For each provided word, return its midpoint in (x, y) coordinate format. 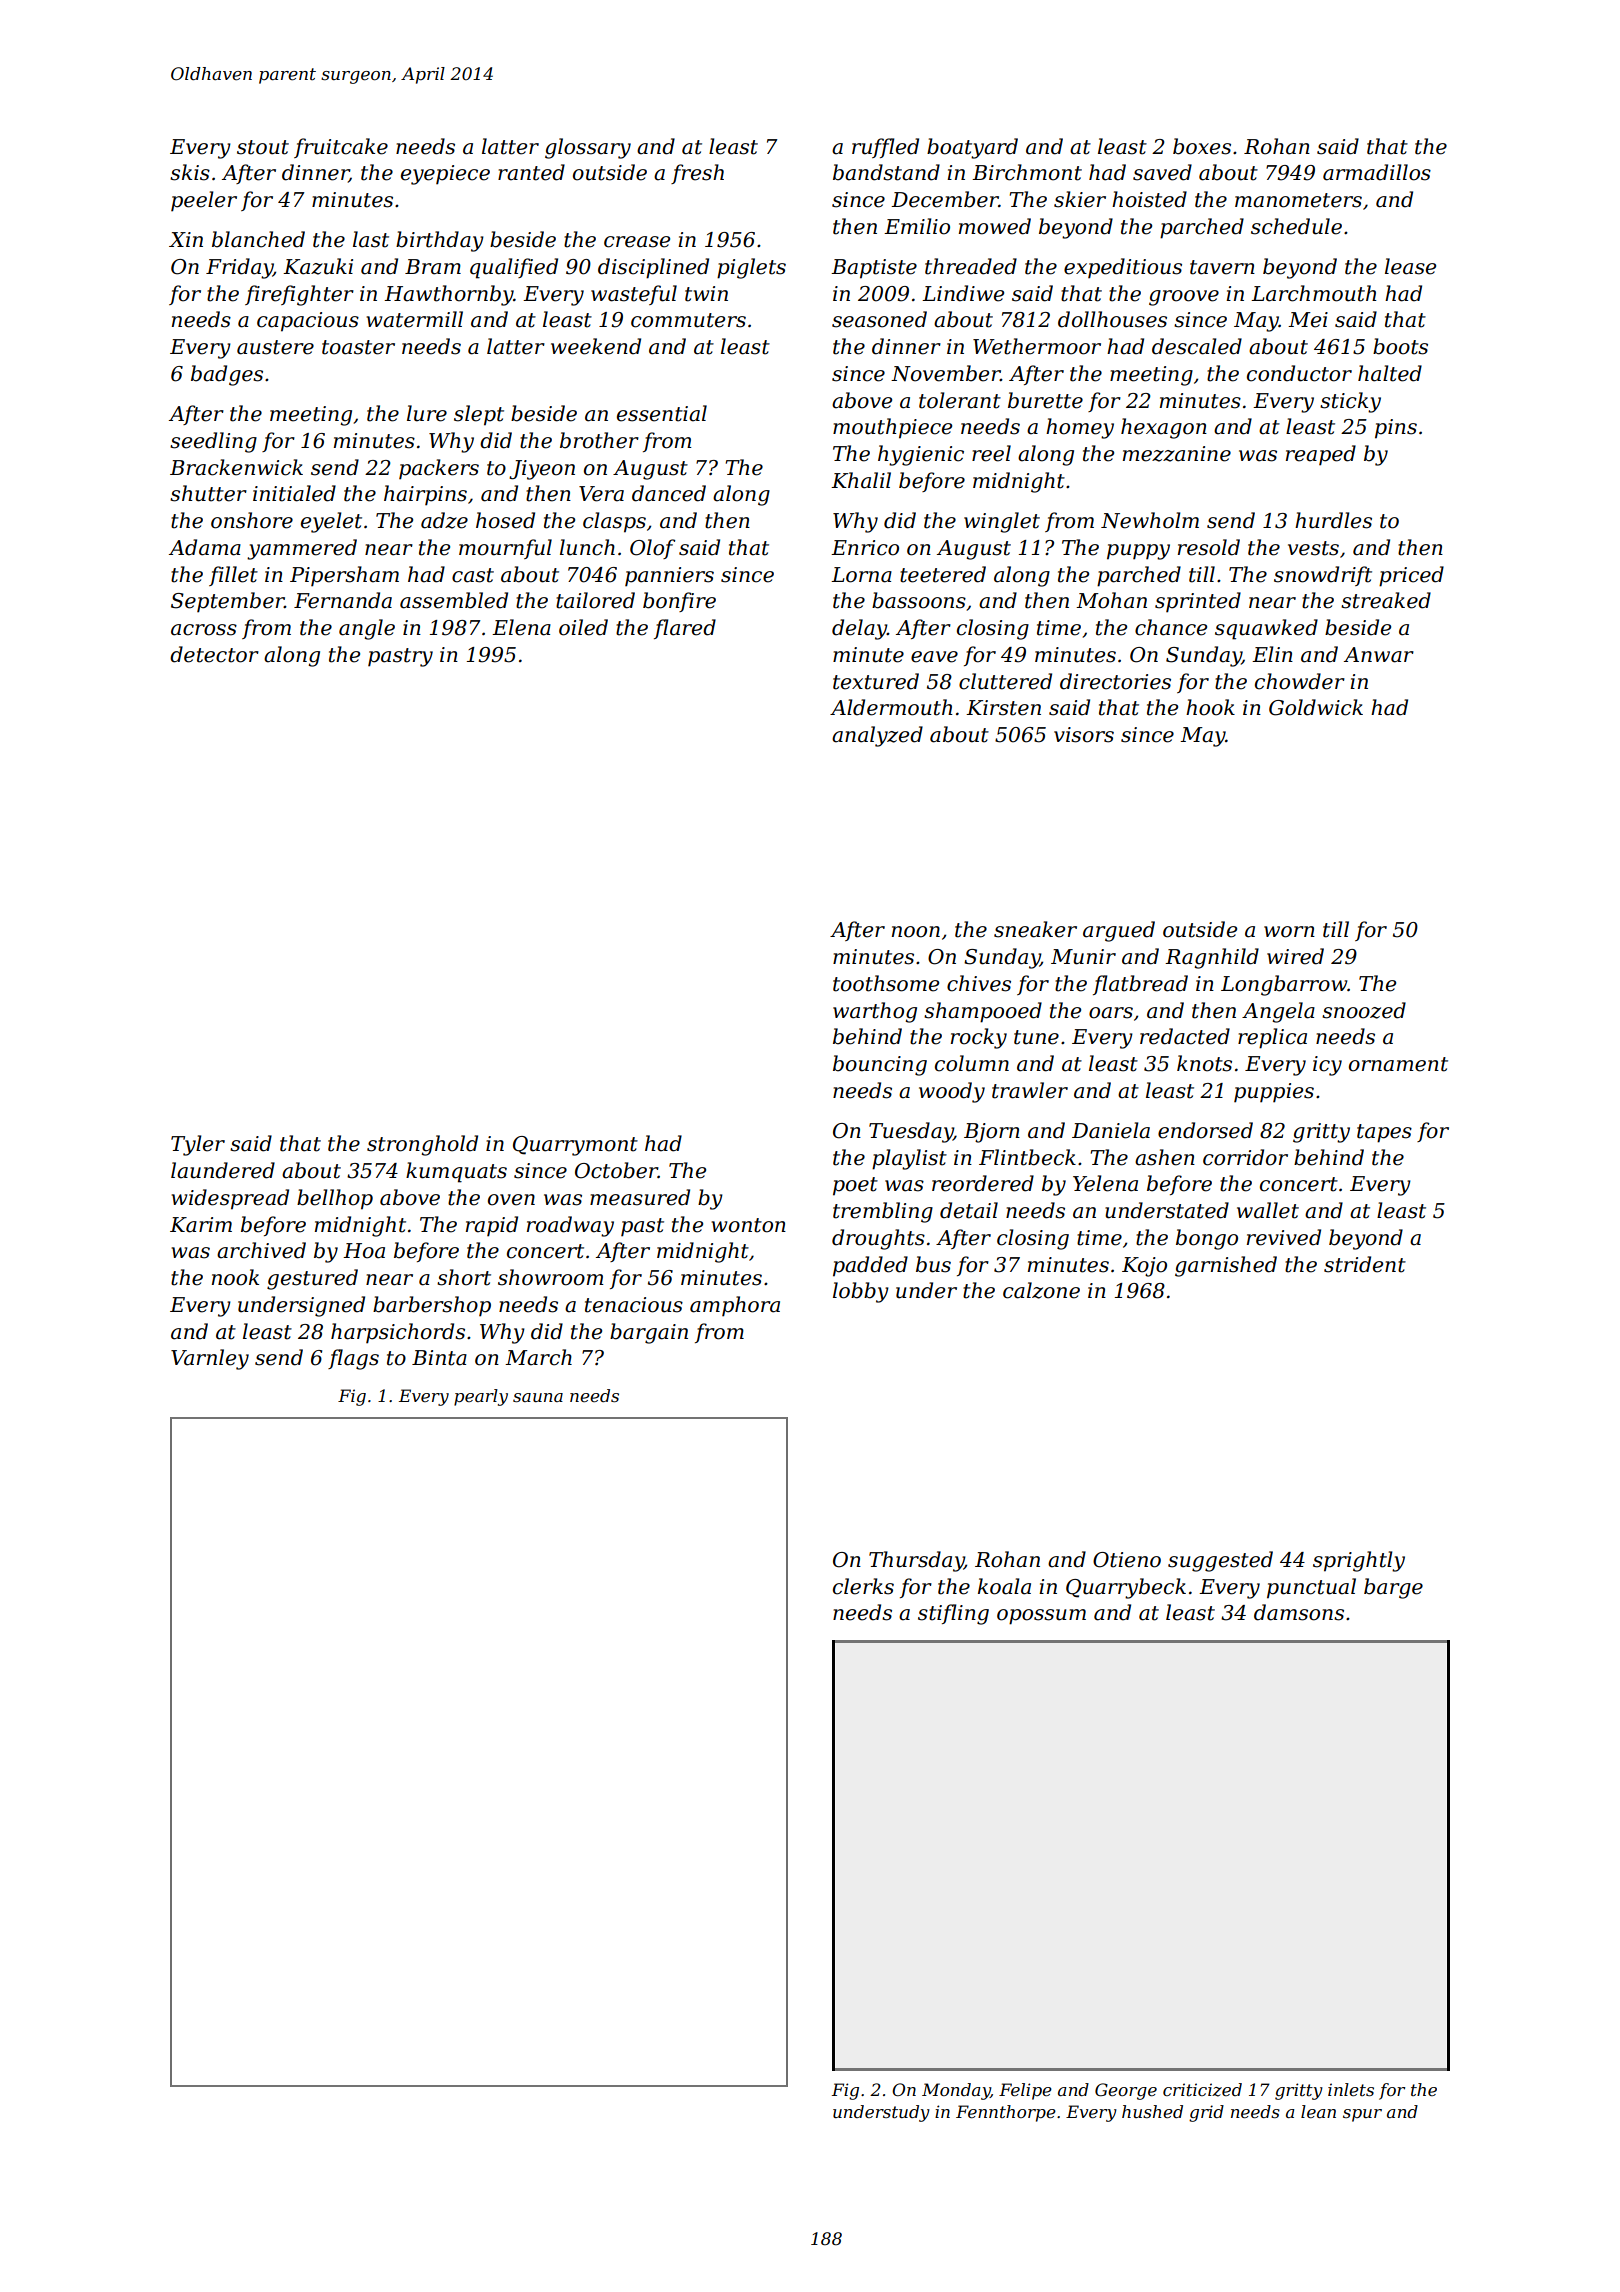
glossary (588, 148)
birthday (440, 241)
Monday (956, 2091)
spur (1362, 2115)
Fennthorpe (1006, 2113)
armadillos (1377, 172)
